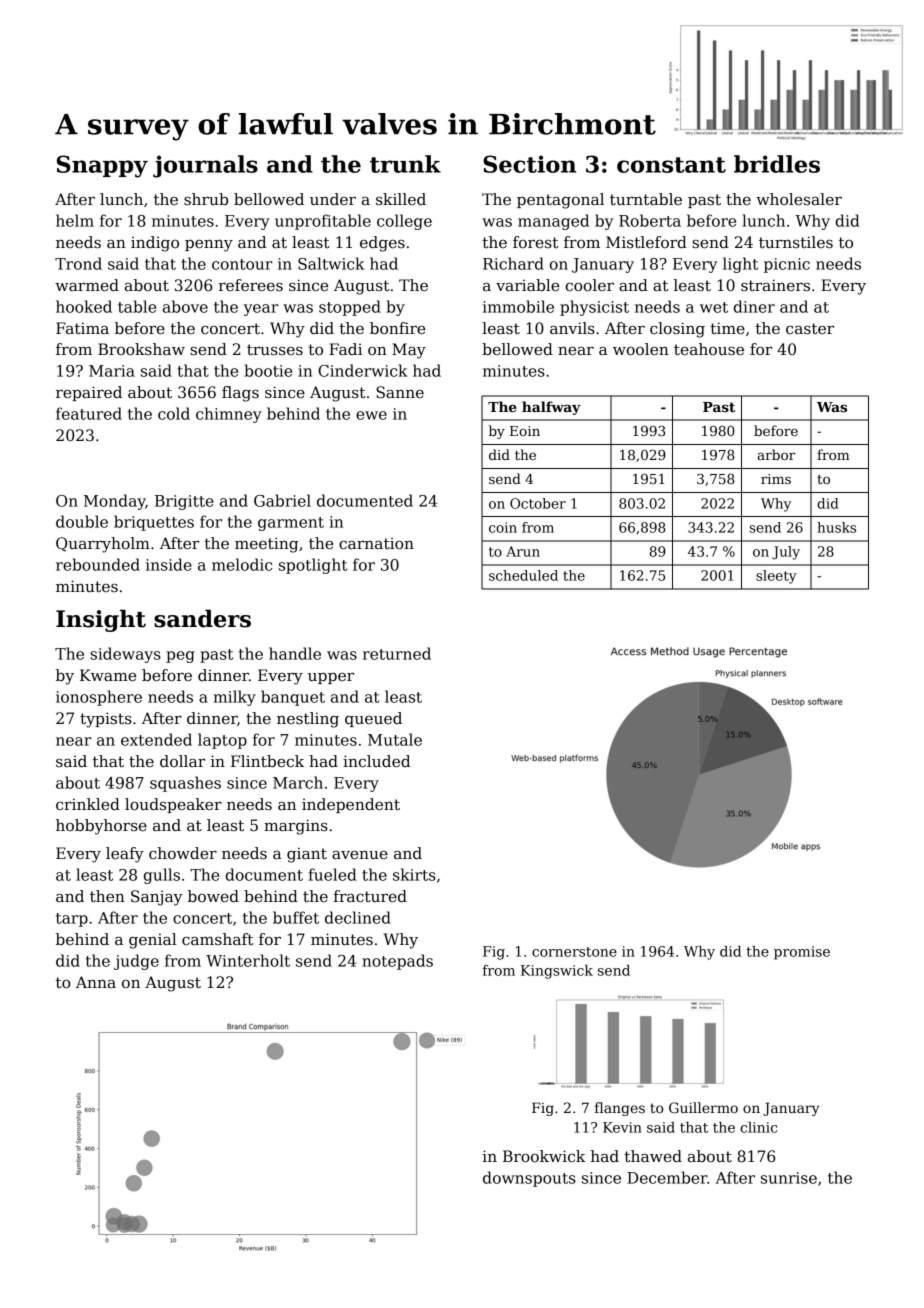  Describe the element at coordinates (529, 164) in the page. I see `Section` at that location.
